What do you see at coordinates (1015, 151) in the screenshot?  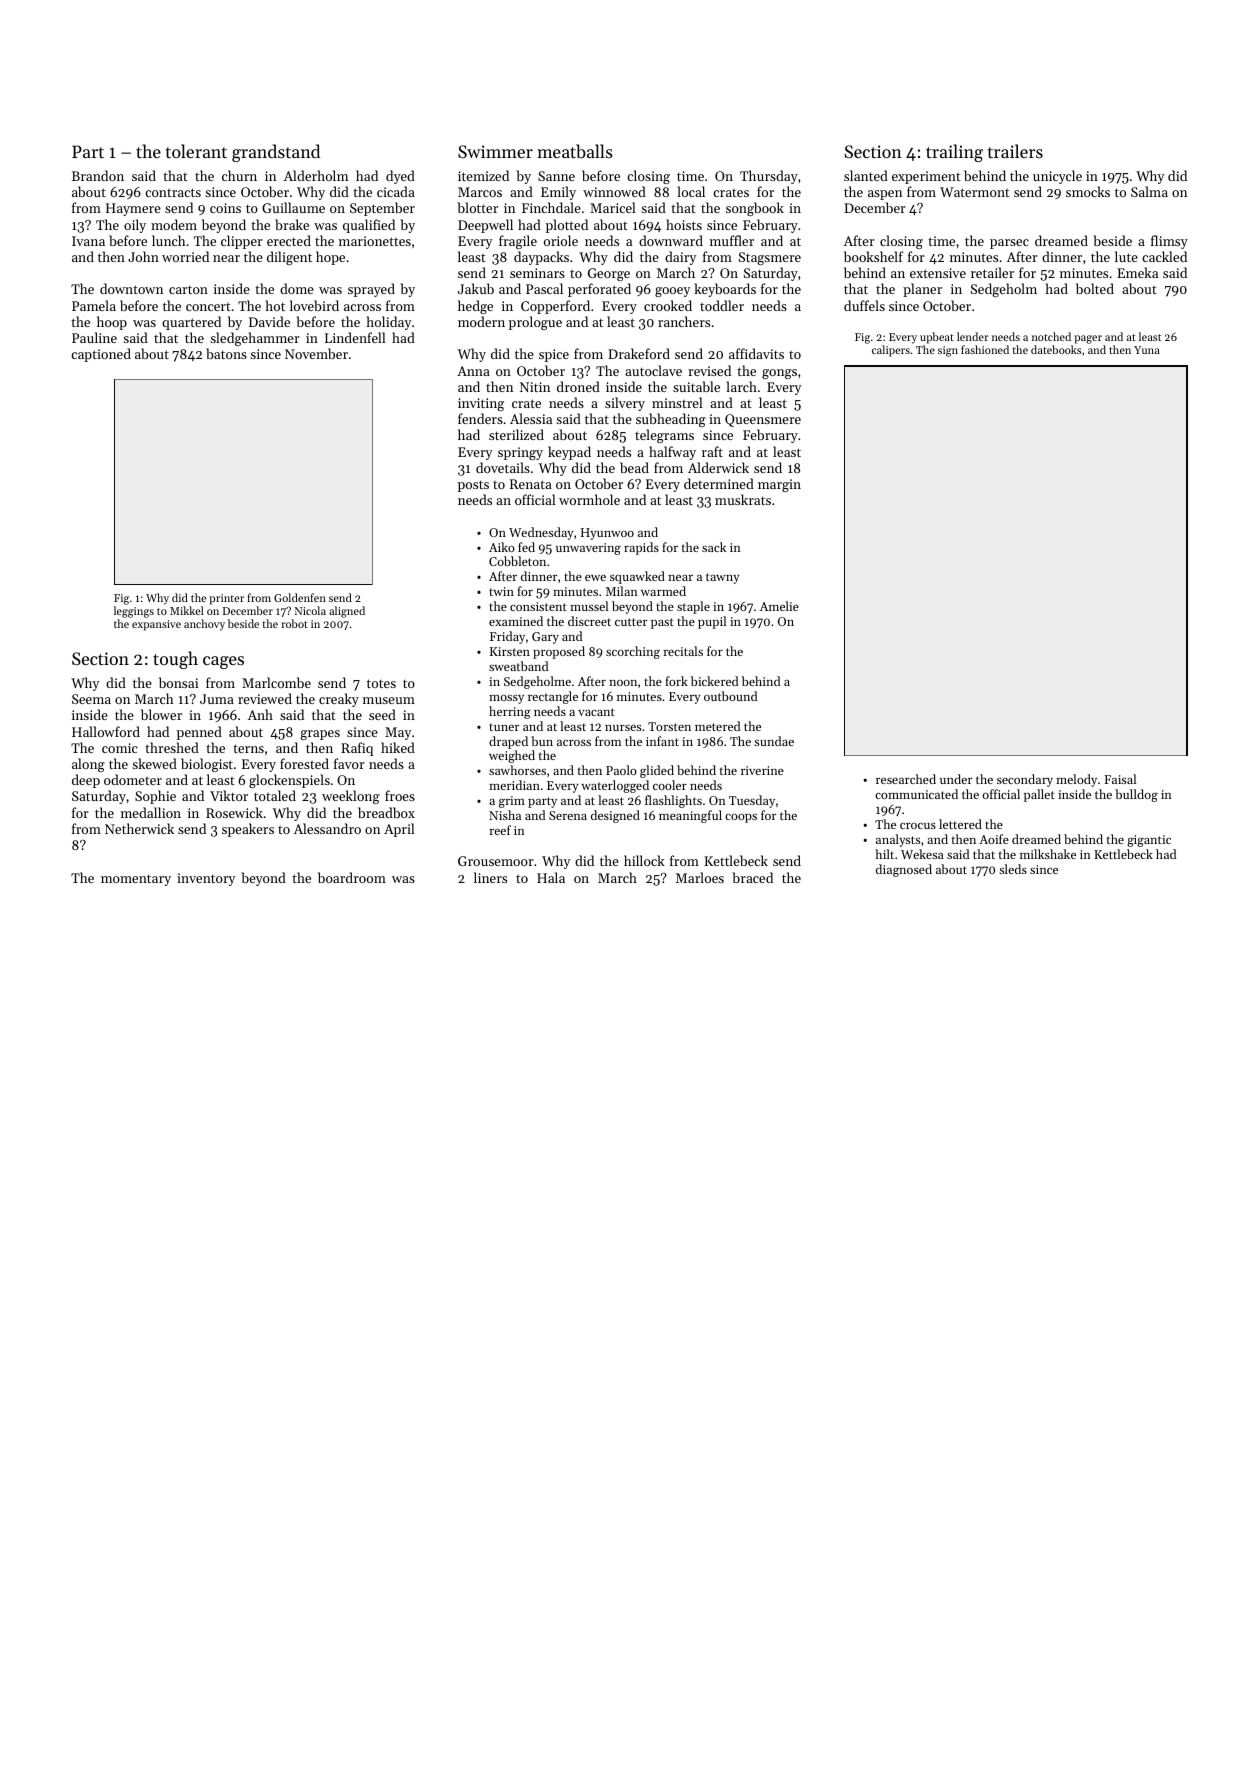 I see `trailers` at bounding box center [1015, 151].
